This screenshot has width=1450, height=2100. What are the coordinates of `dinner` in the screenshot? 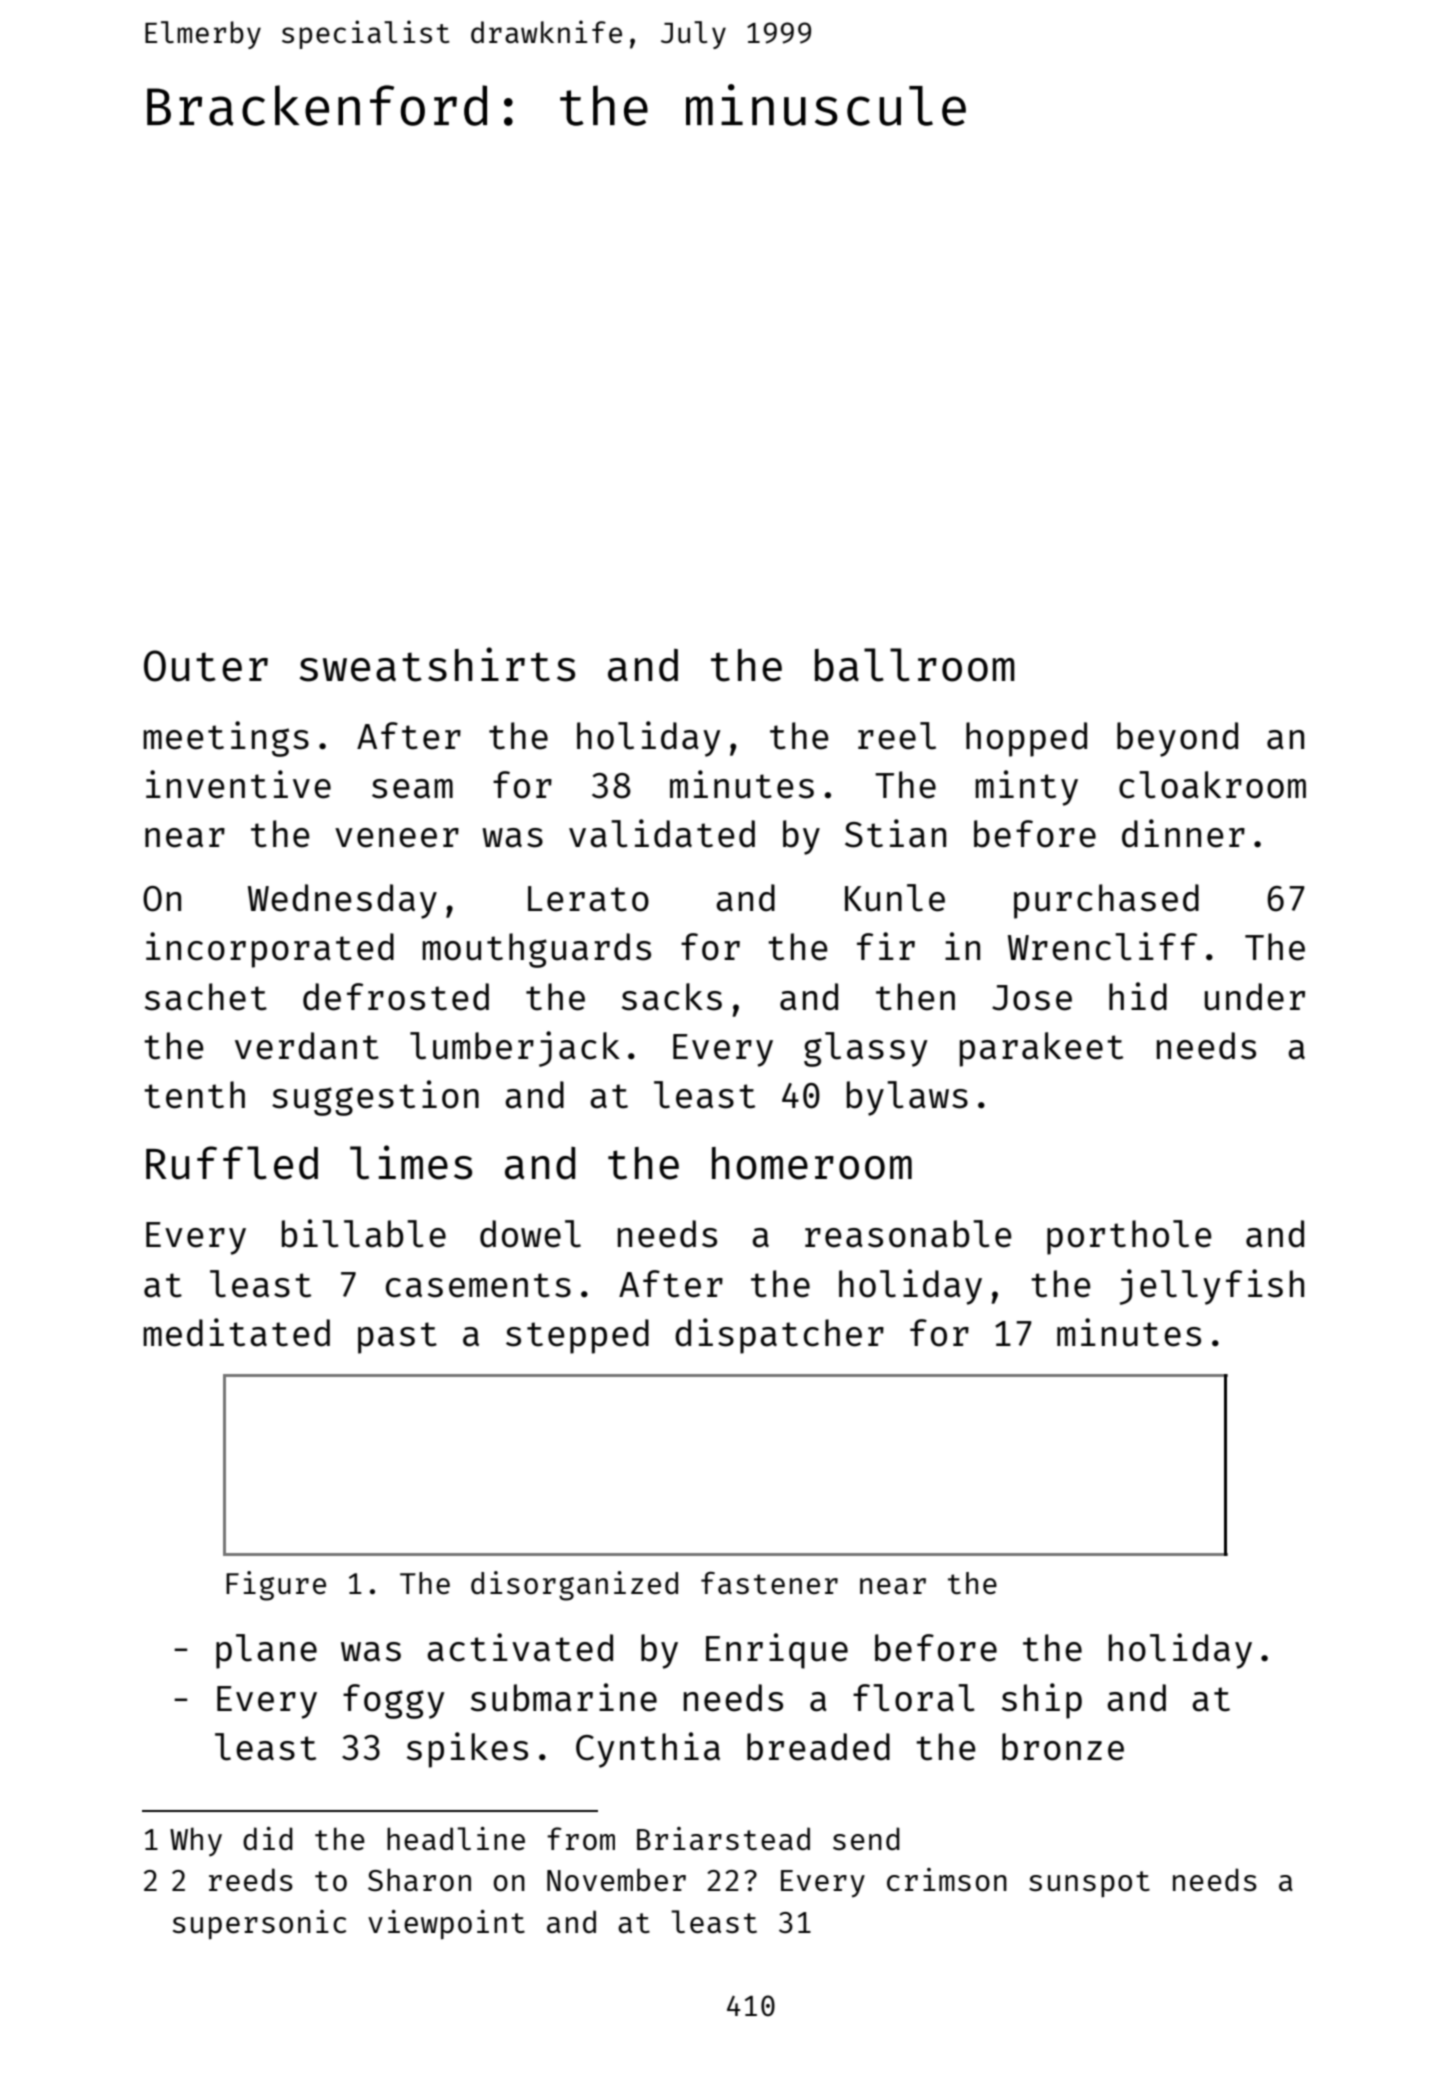 It's located at (1183, 833).
